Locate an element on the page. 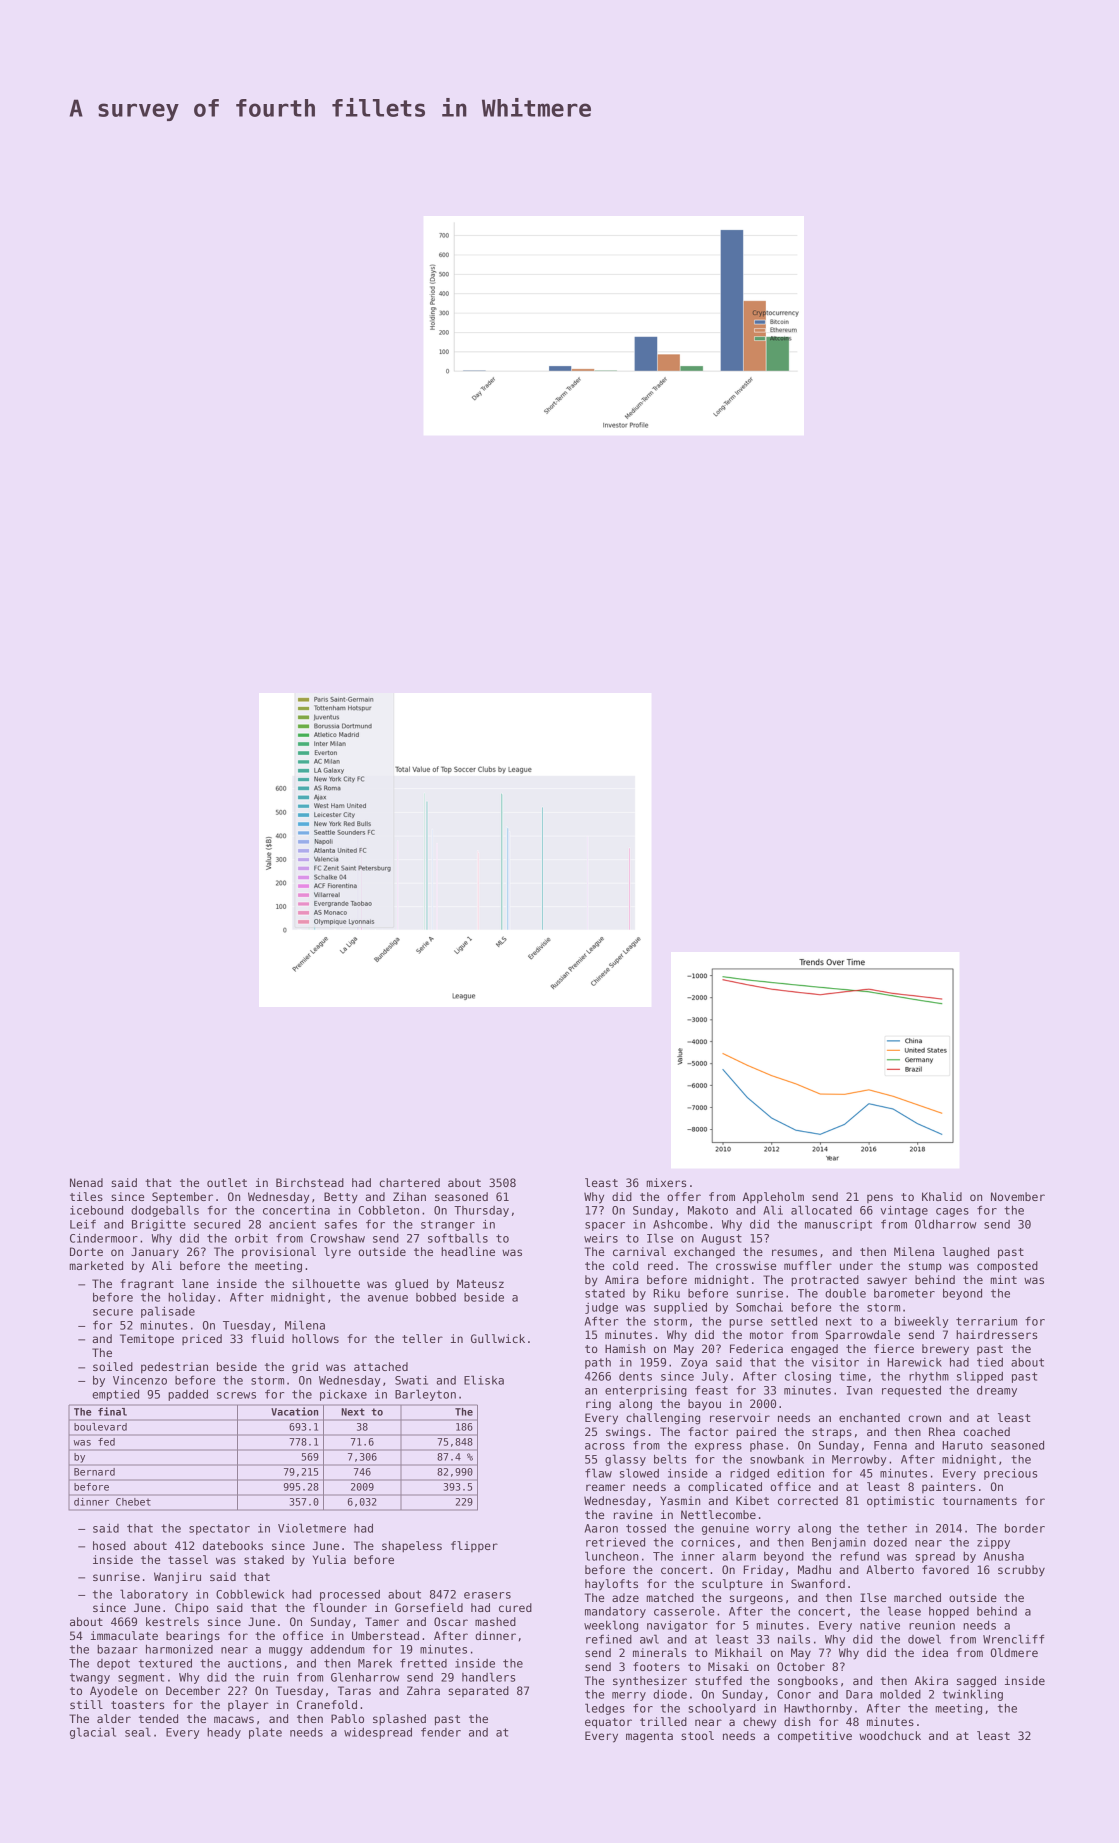 The width and height of the page is (1119, 1843). Appleholm is located at coordinates (773, 1198).
